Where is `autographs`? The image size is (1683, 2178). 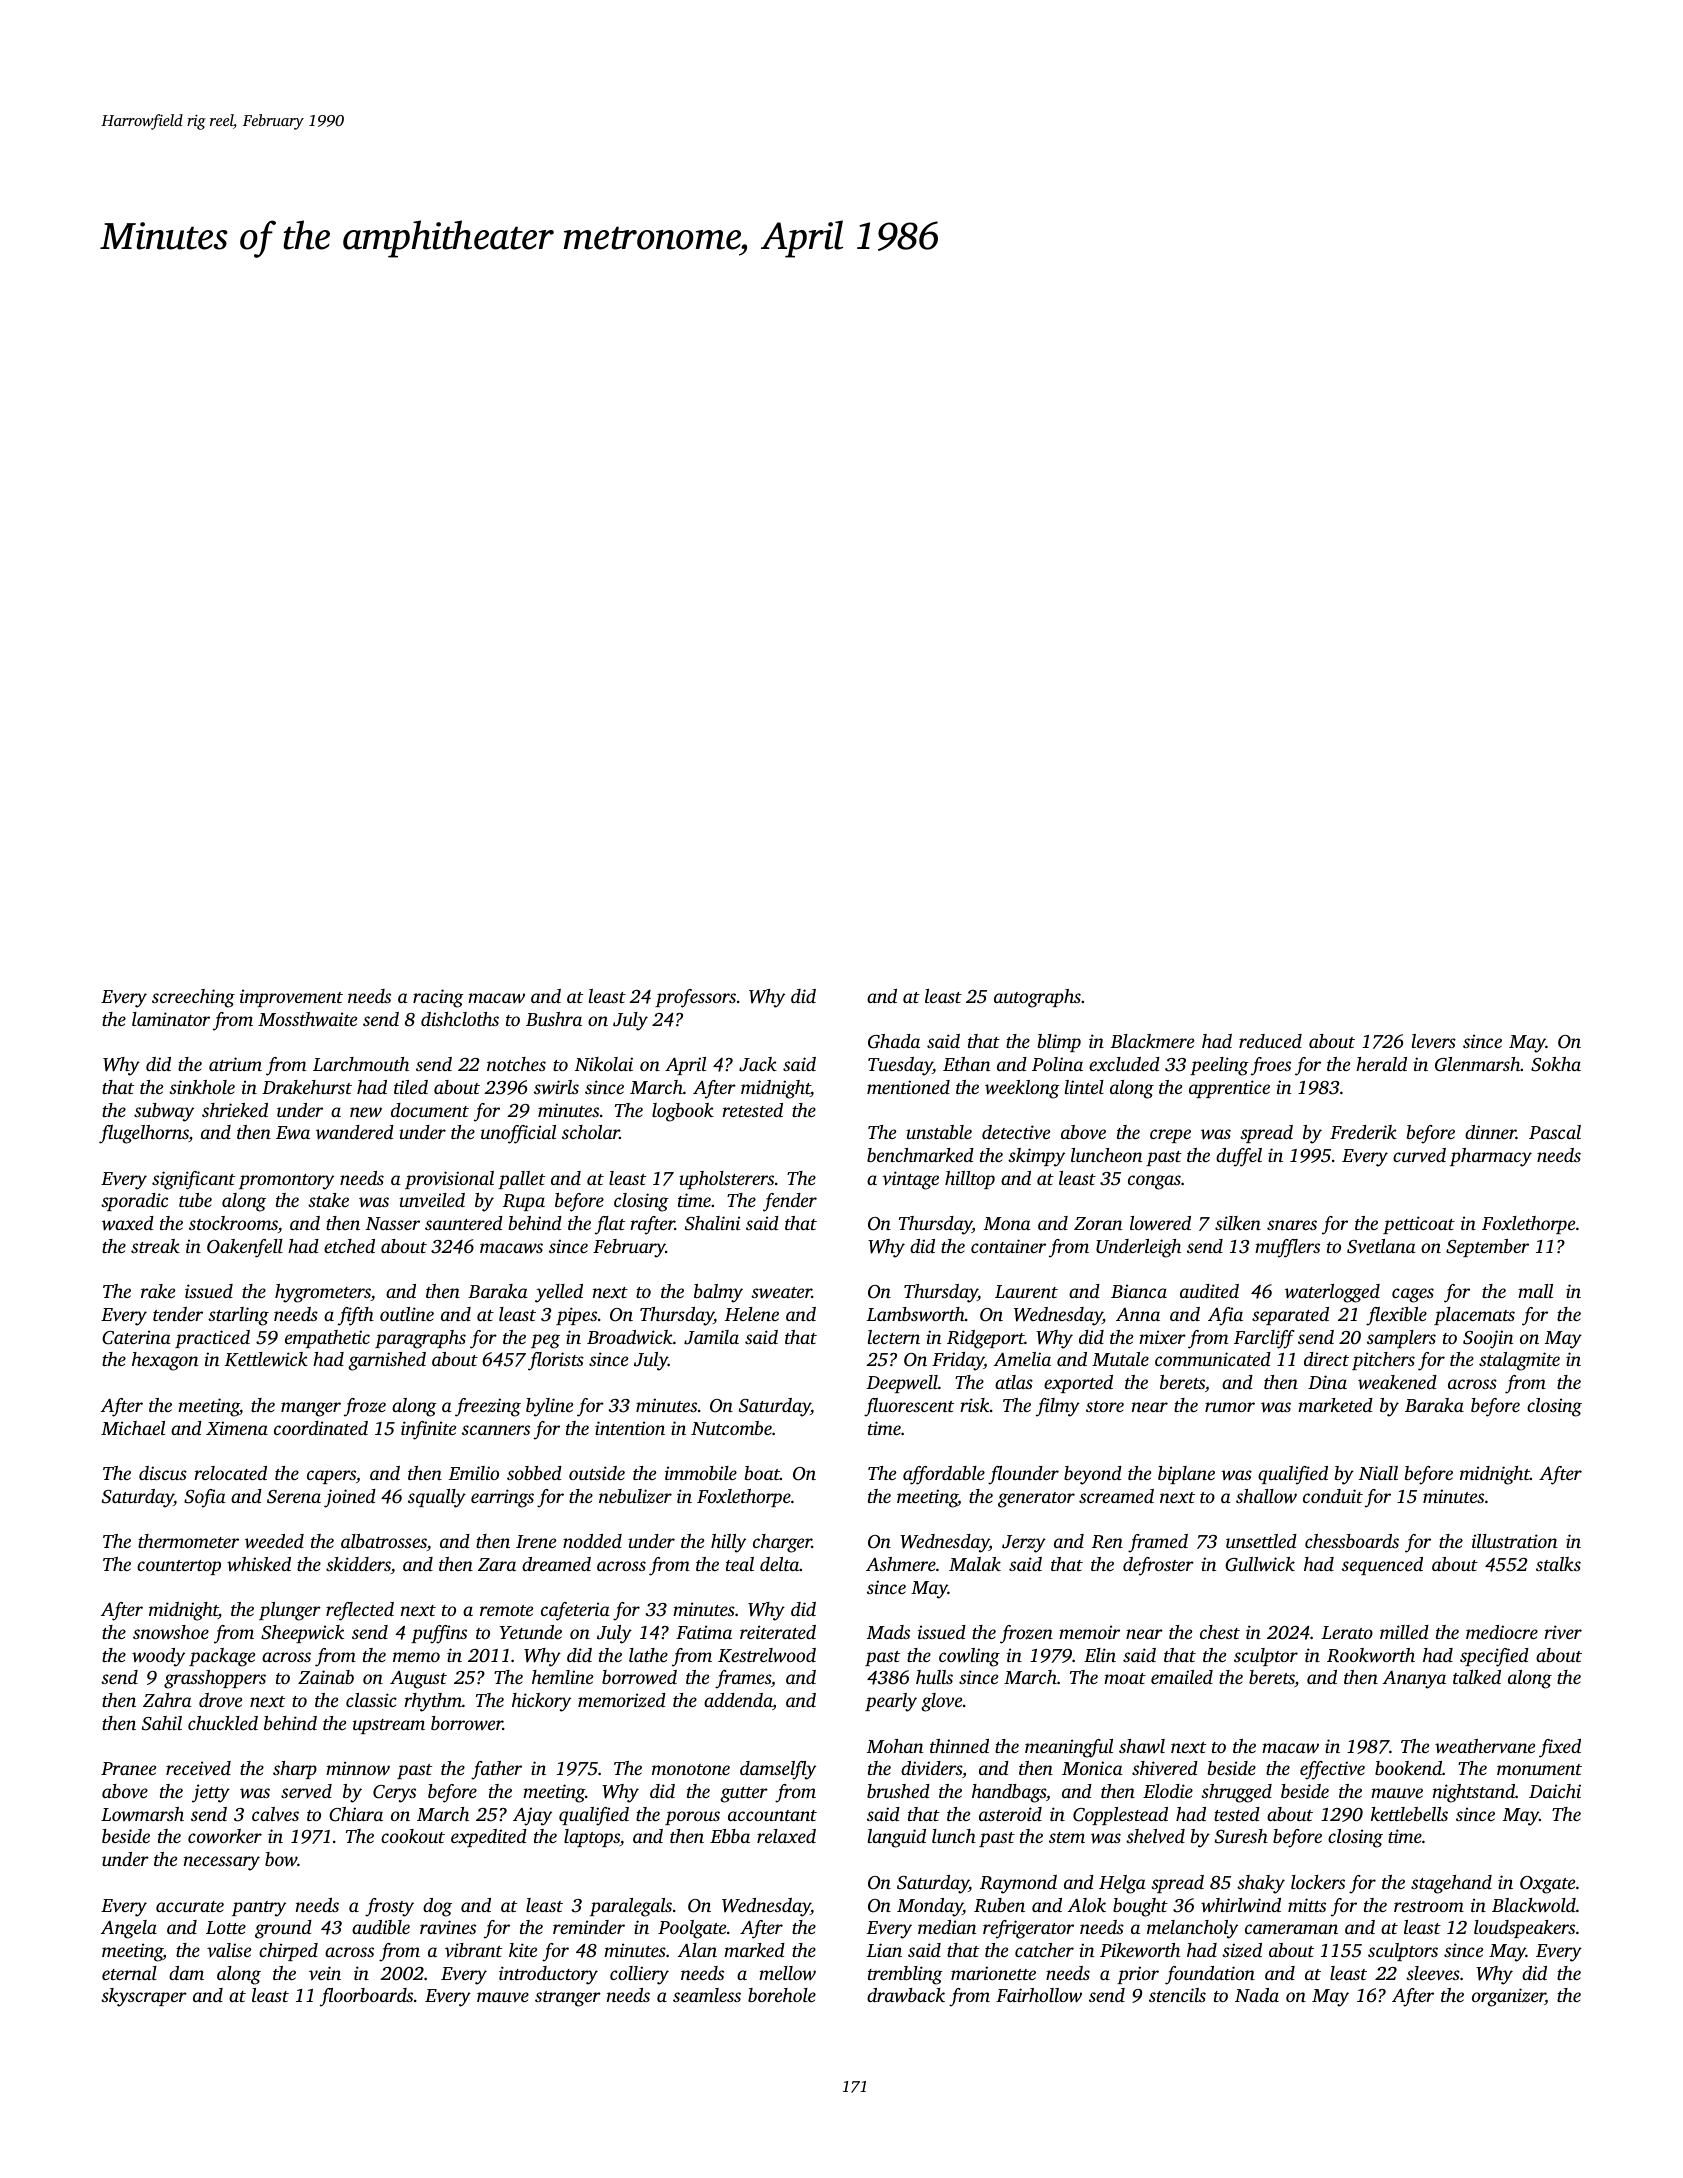
autographs is located at coordinates (1037, 998).
